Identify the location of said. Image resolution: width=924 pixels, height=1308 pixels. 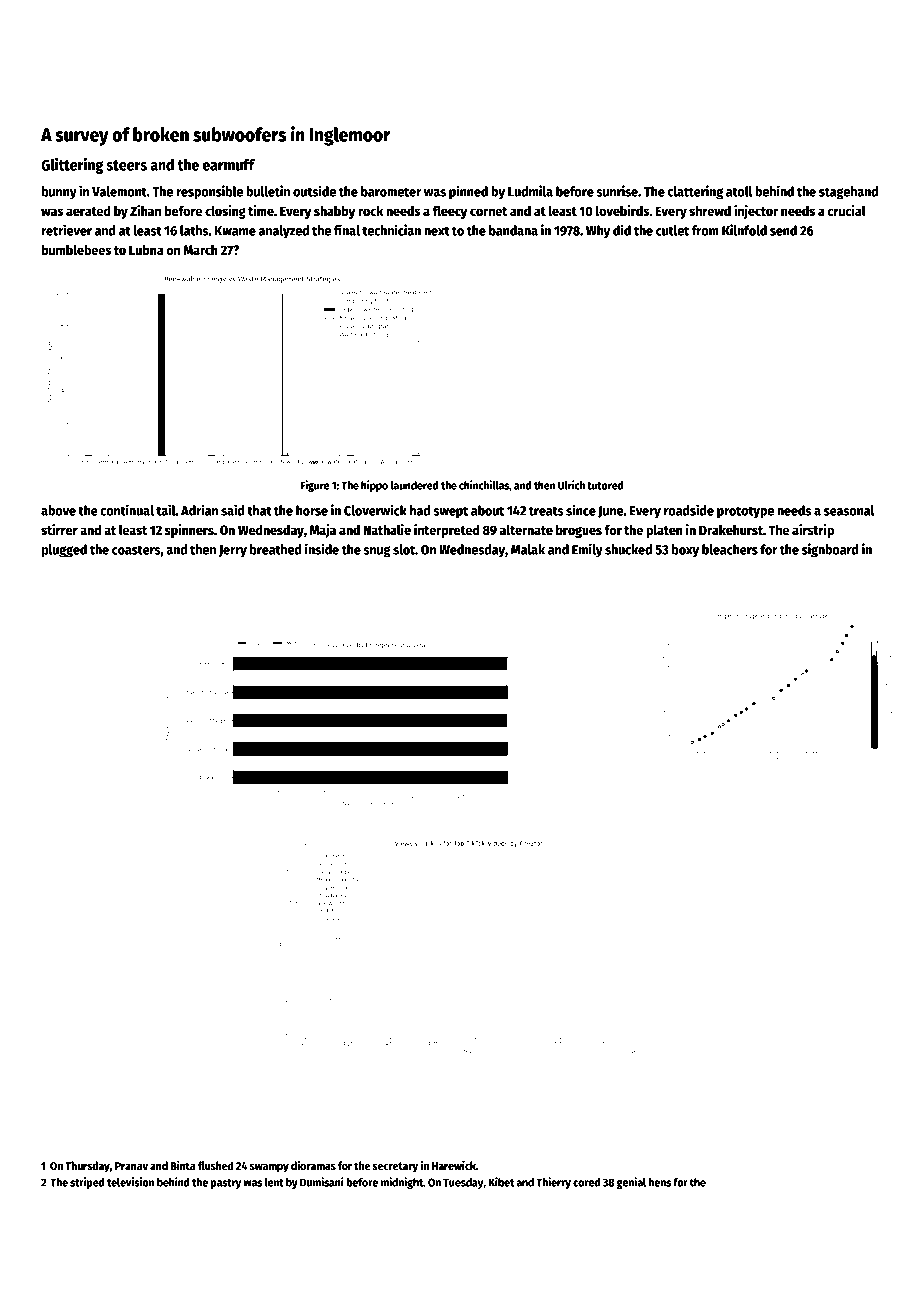
(233, 510).
